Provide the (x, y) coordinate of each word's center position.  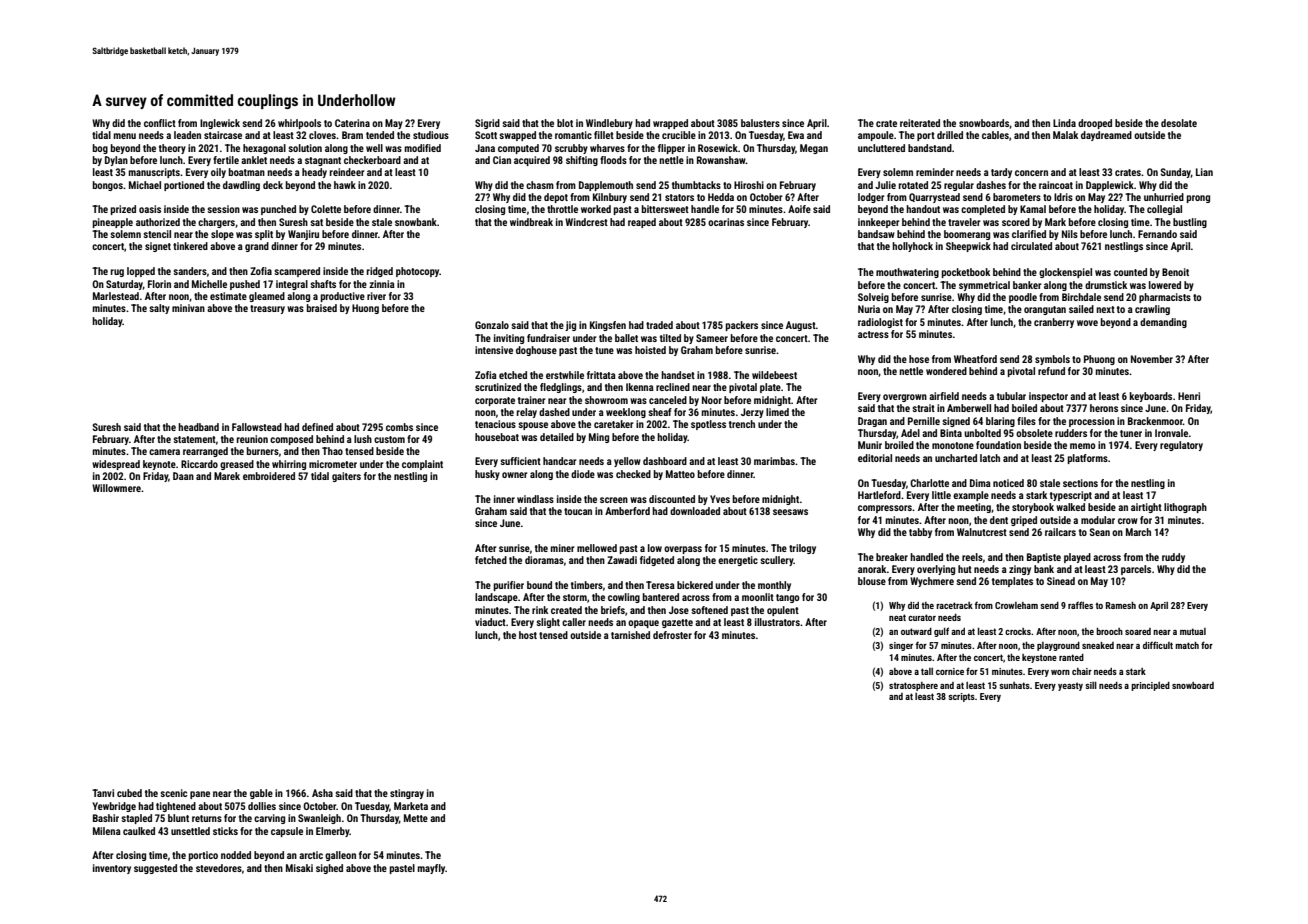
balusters (760, 123)
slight (548, 623)
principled (1150, 686)
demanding (1163, 323)
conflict (160, 123)
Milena (107, 831)
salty (160, 309)
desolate (1179, 123)
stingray (407, 794)
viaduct (490, 622)
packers (742, 326)
